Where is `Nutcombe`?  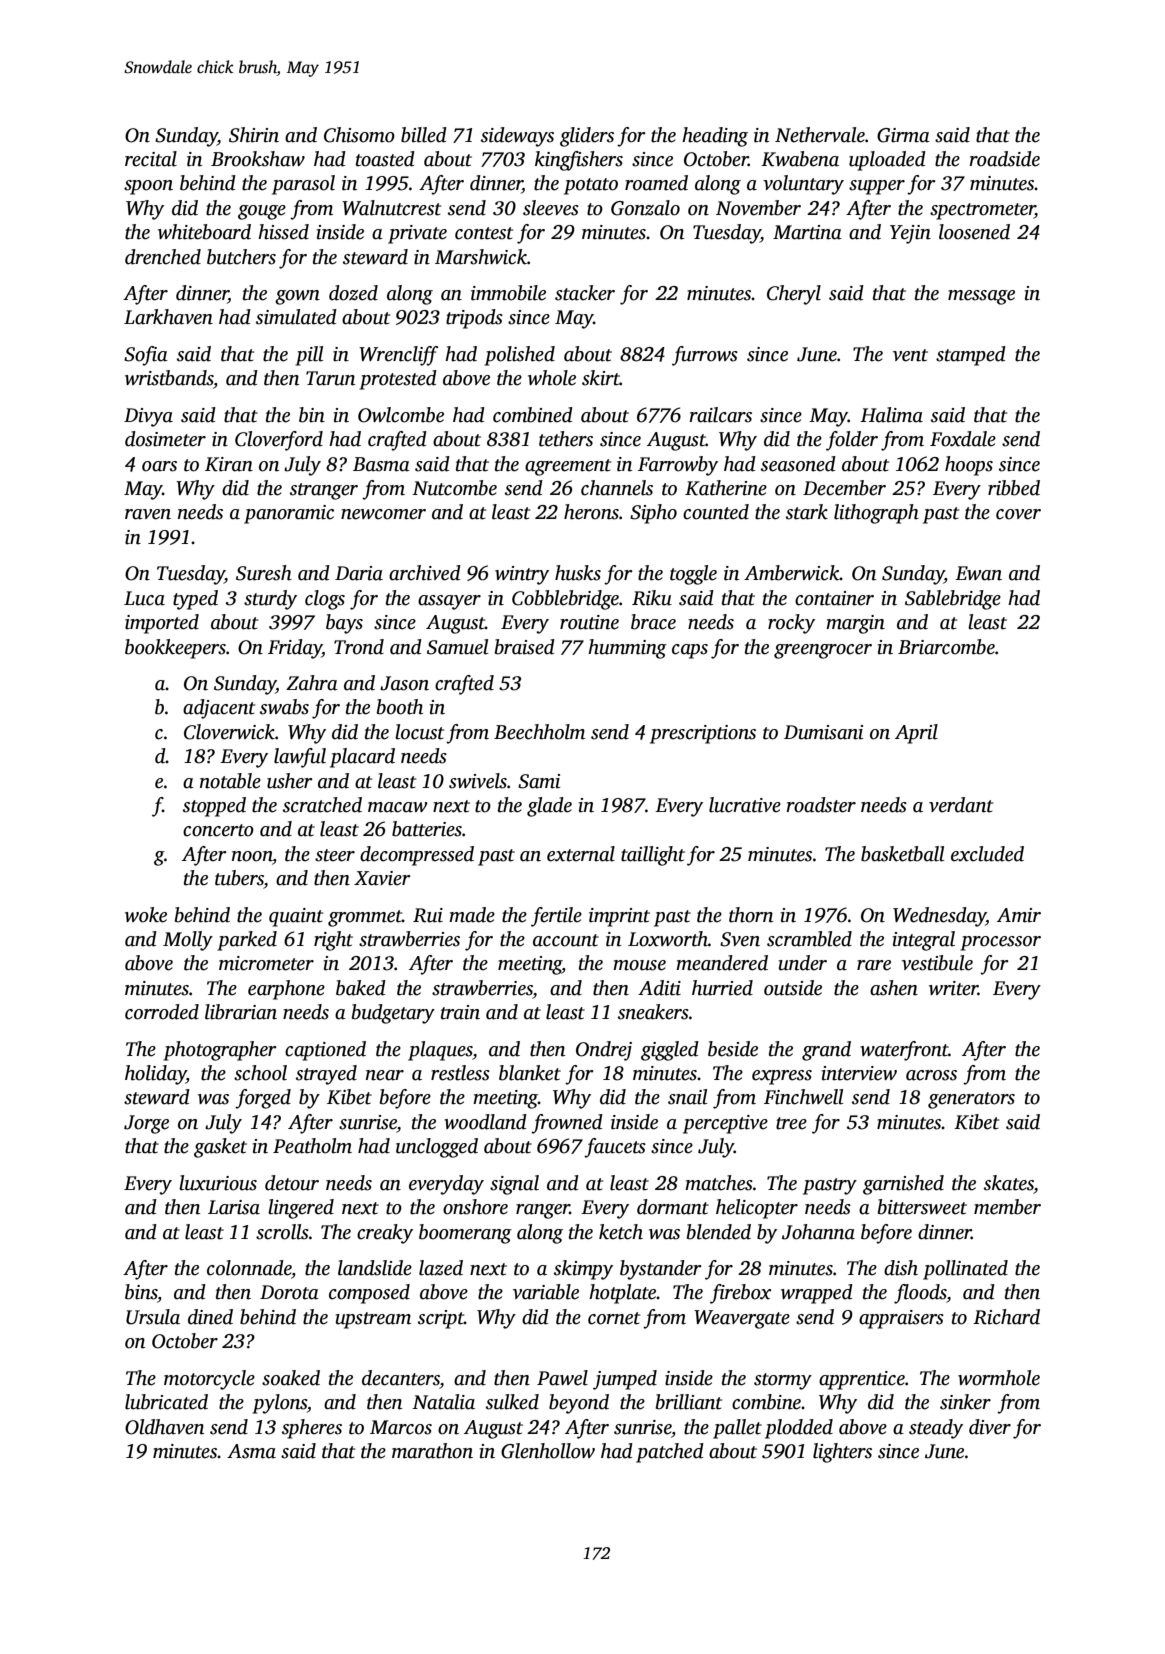
Nutcombe is located at coordinates (454, 488).
